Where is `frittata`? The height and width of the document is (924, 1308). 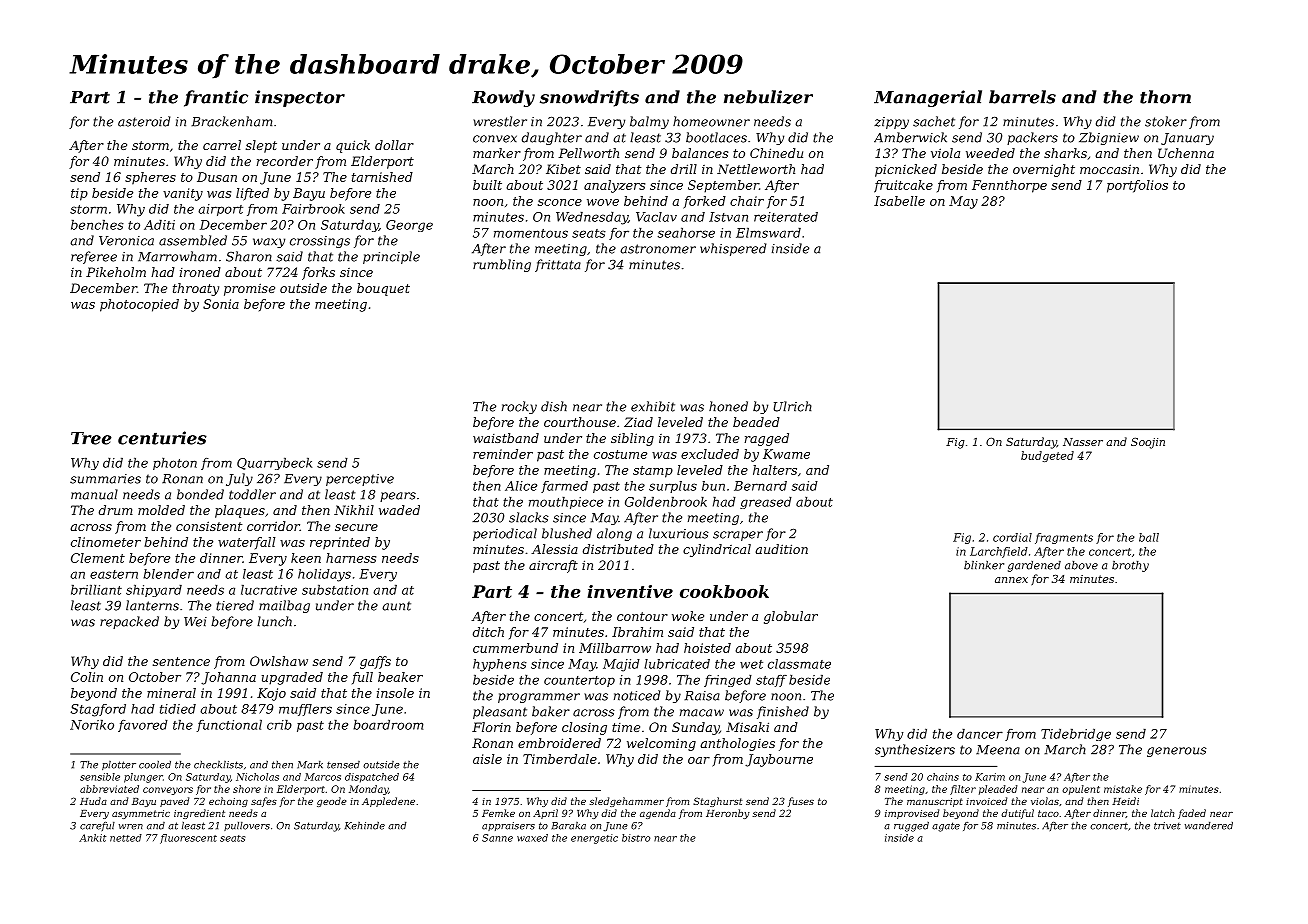
frittata is located at coordinates (558, 265).
